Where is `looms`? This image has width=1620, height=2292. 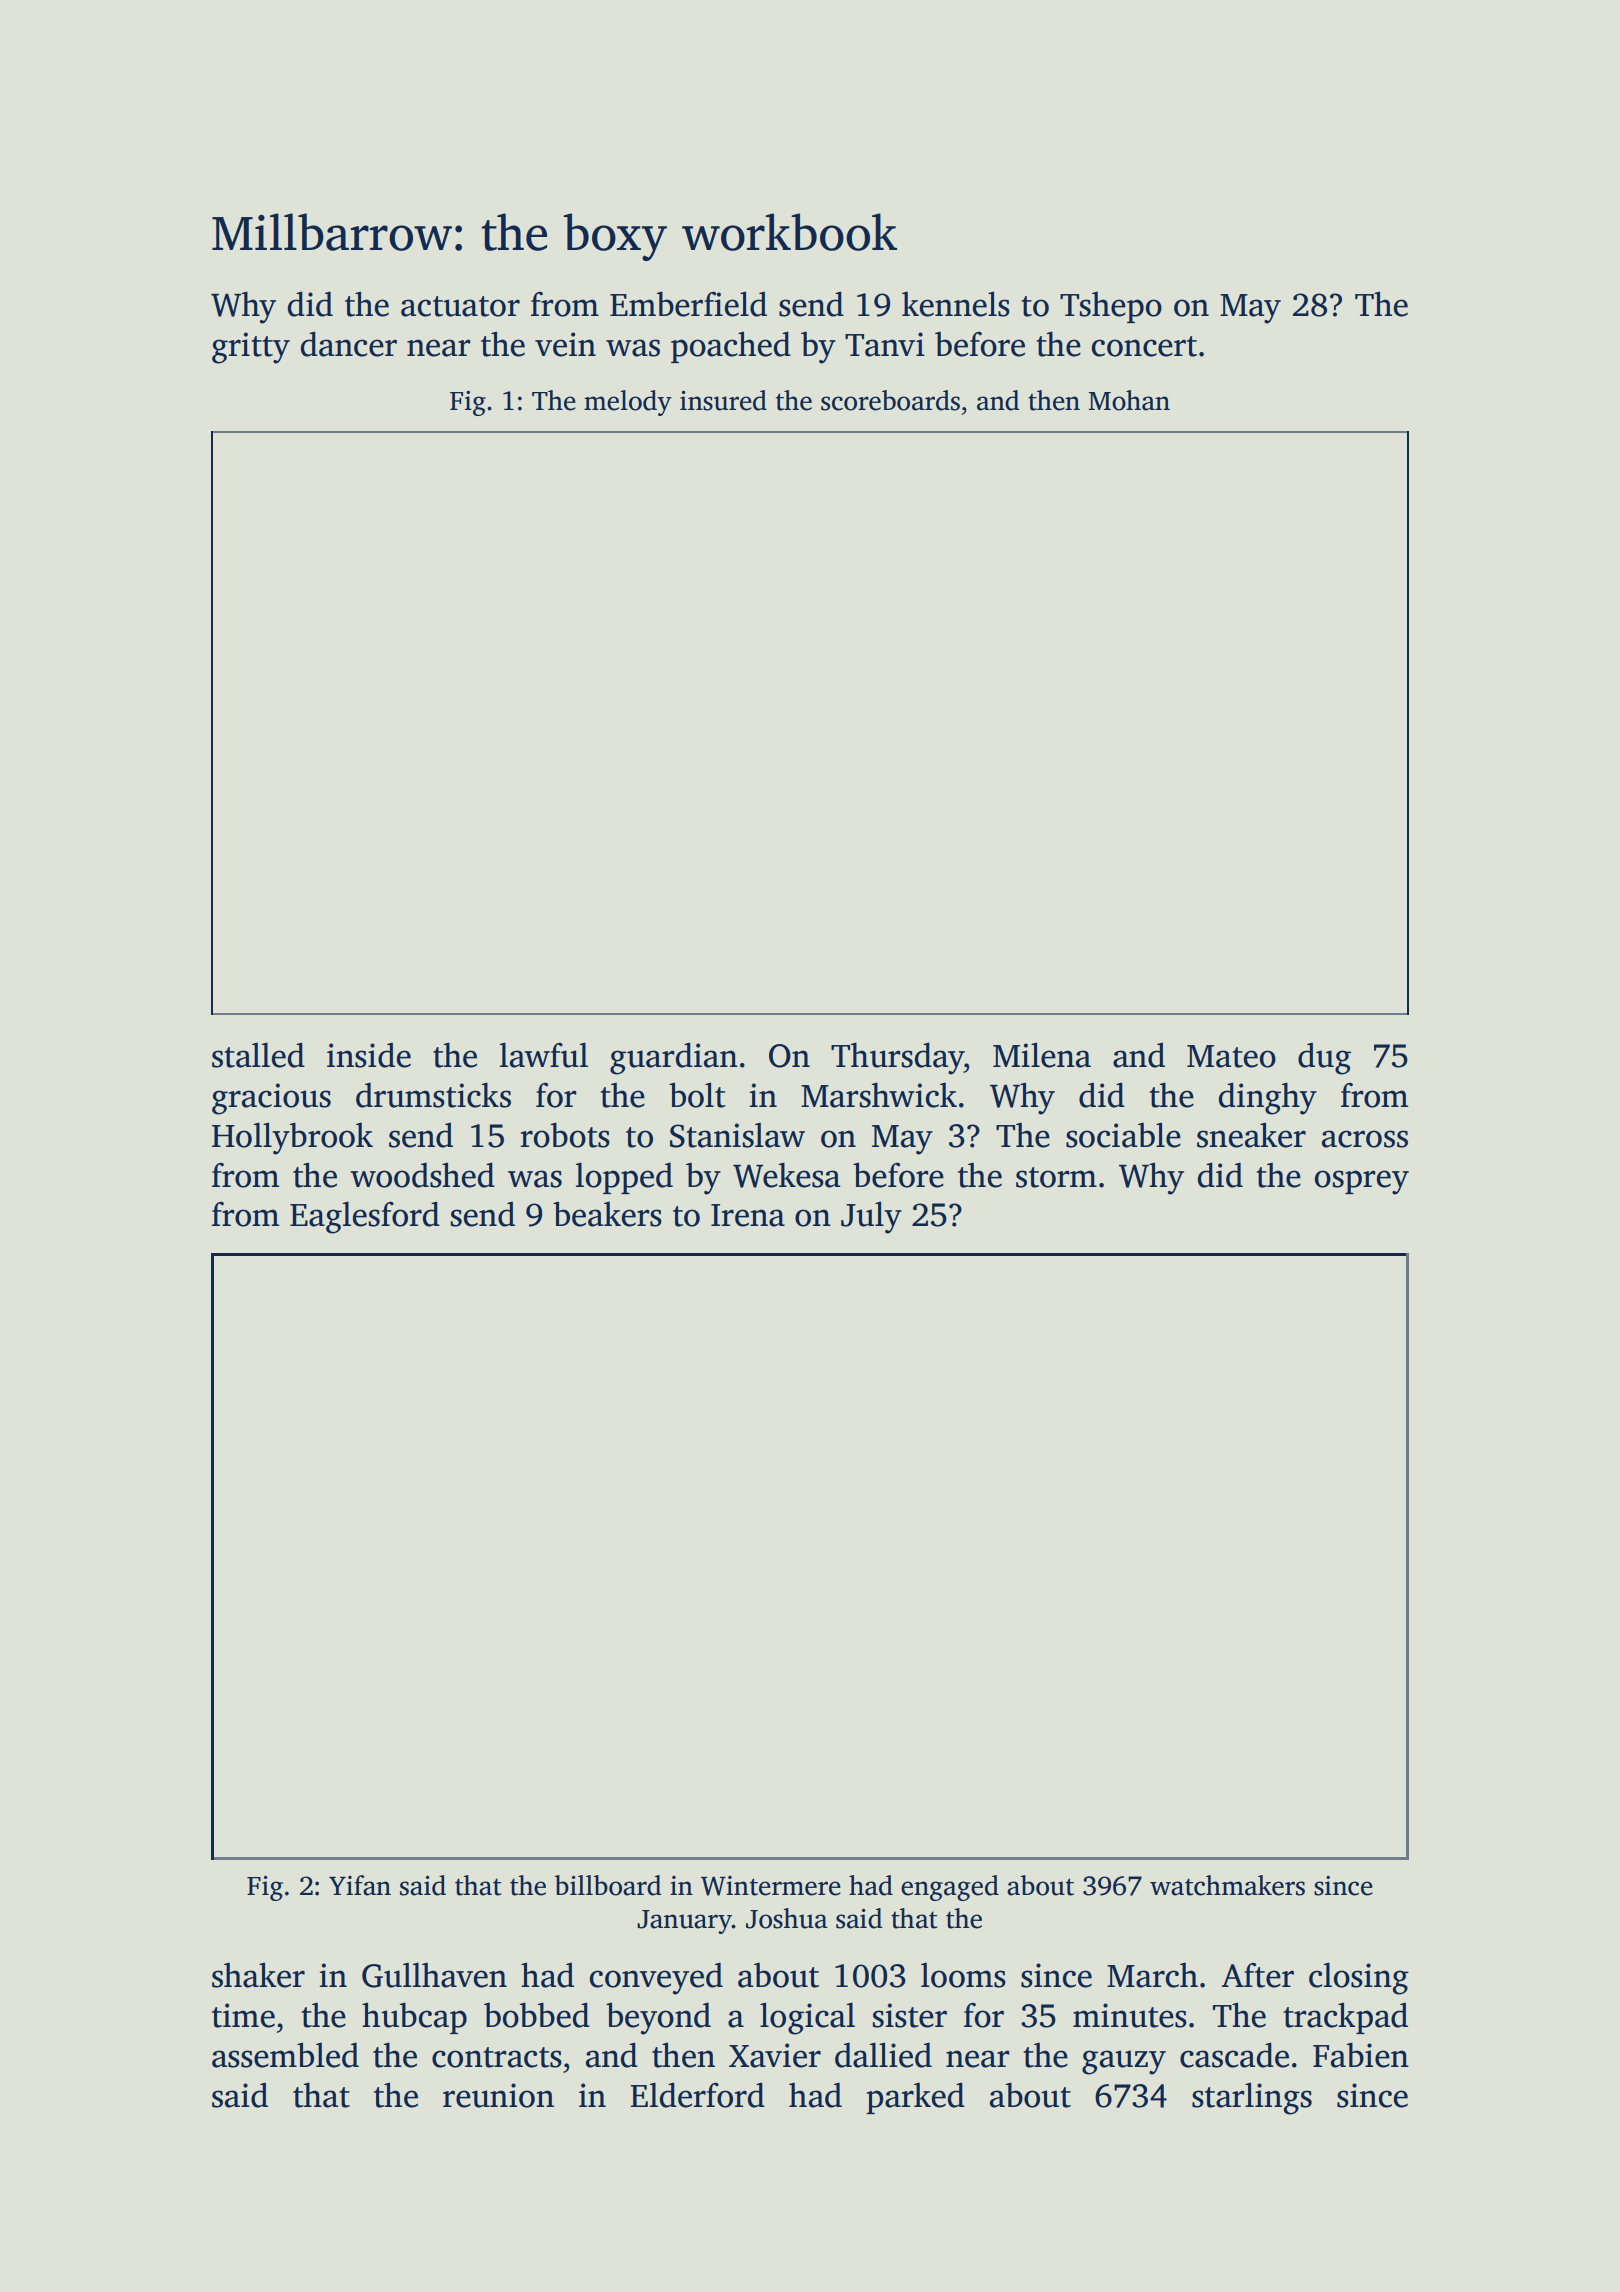
looms is located at coordinates (963, 1975).
